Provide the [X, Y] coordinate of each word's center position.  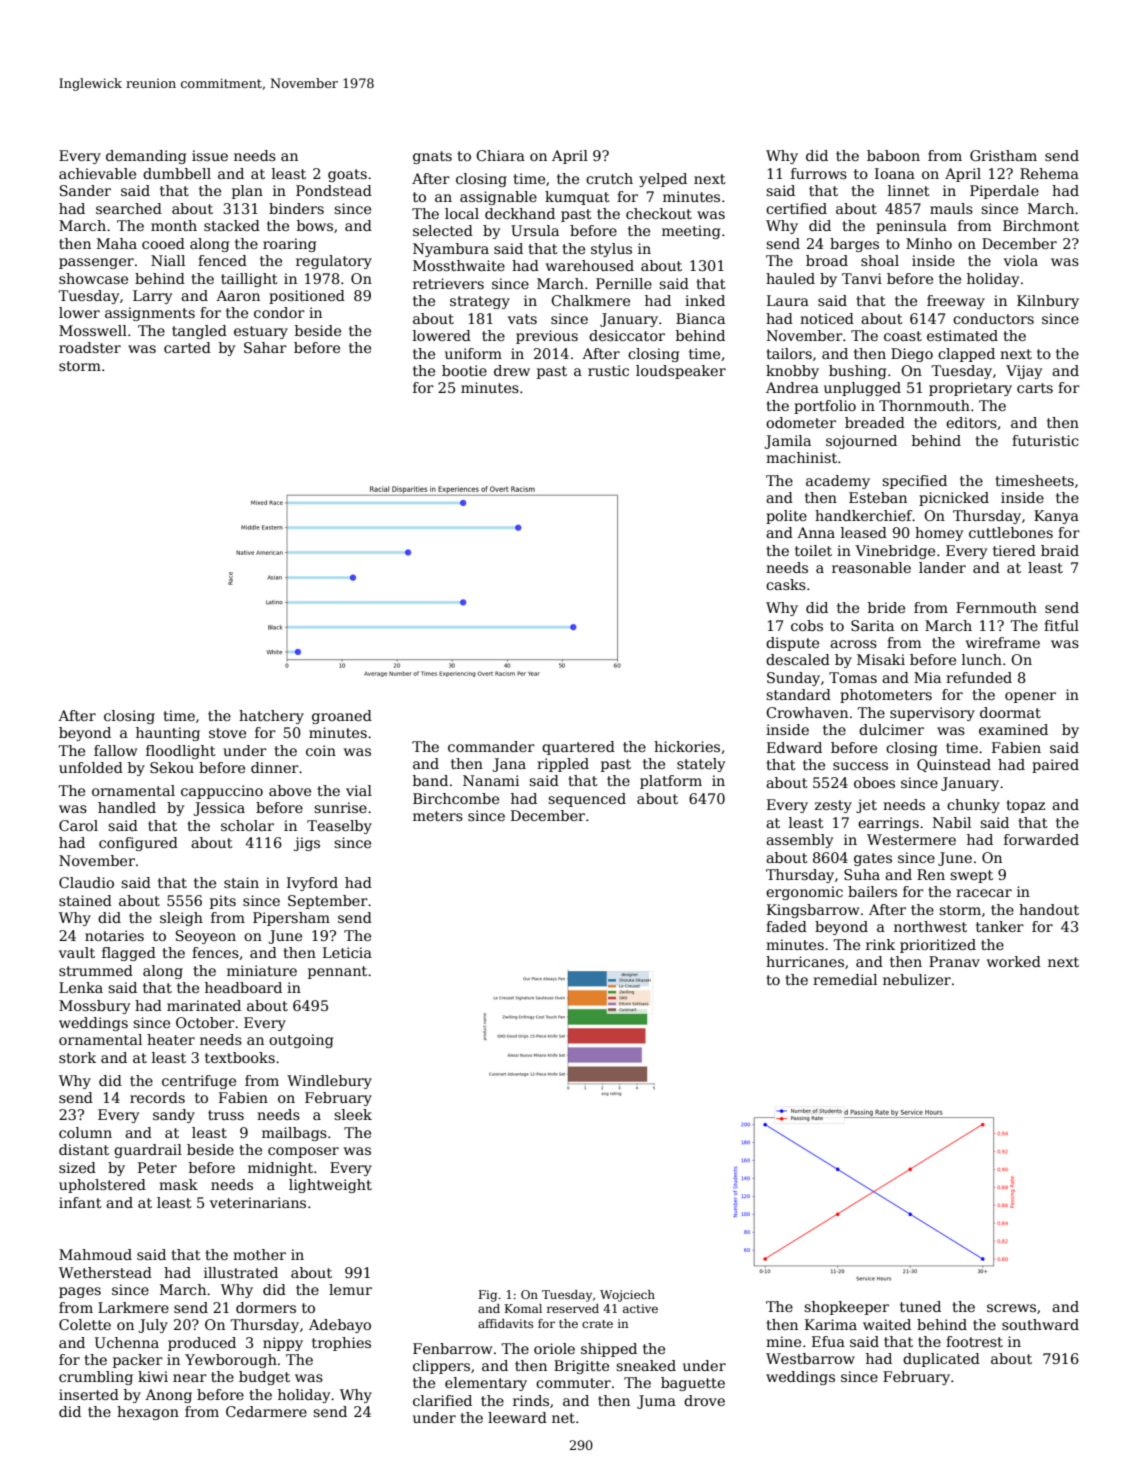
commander [491, 746]
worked [1014, 961]
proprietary [970, 389]
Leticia [347, 952]
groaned [342, 717]
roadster [90, 347]
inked [705, 300]
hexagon [148, 1413]
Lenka [81, 987]
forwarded [1041, 839]
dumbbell [177, 173]
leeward [517, 1417]
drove [704, 1400]
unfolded [91, 767]
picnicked [954, 499]
